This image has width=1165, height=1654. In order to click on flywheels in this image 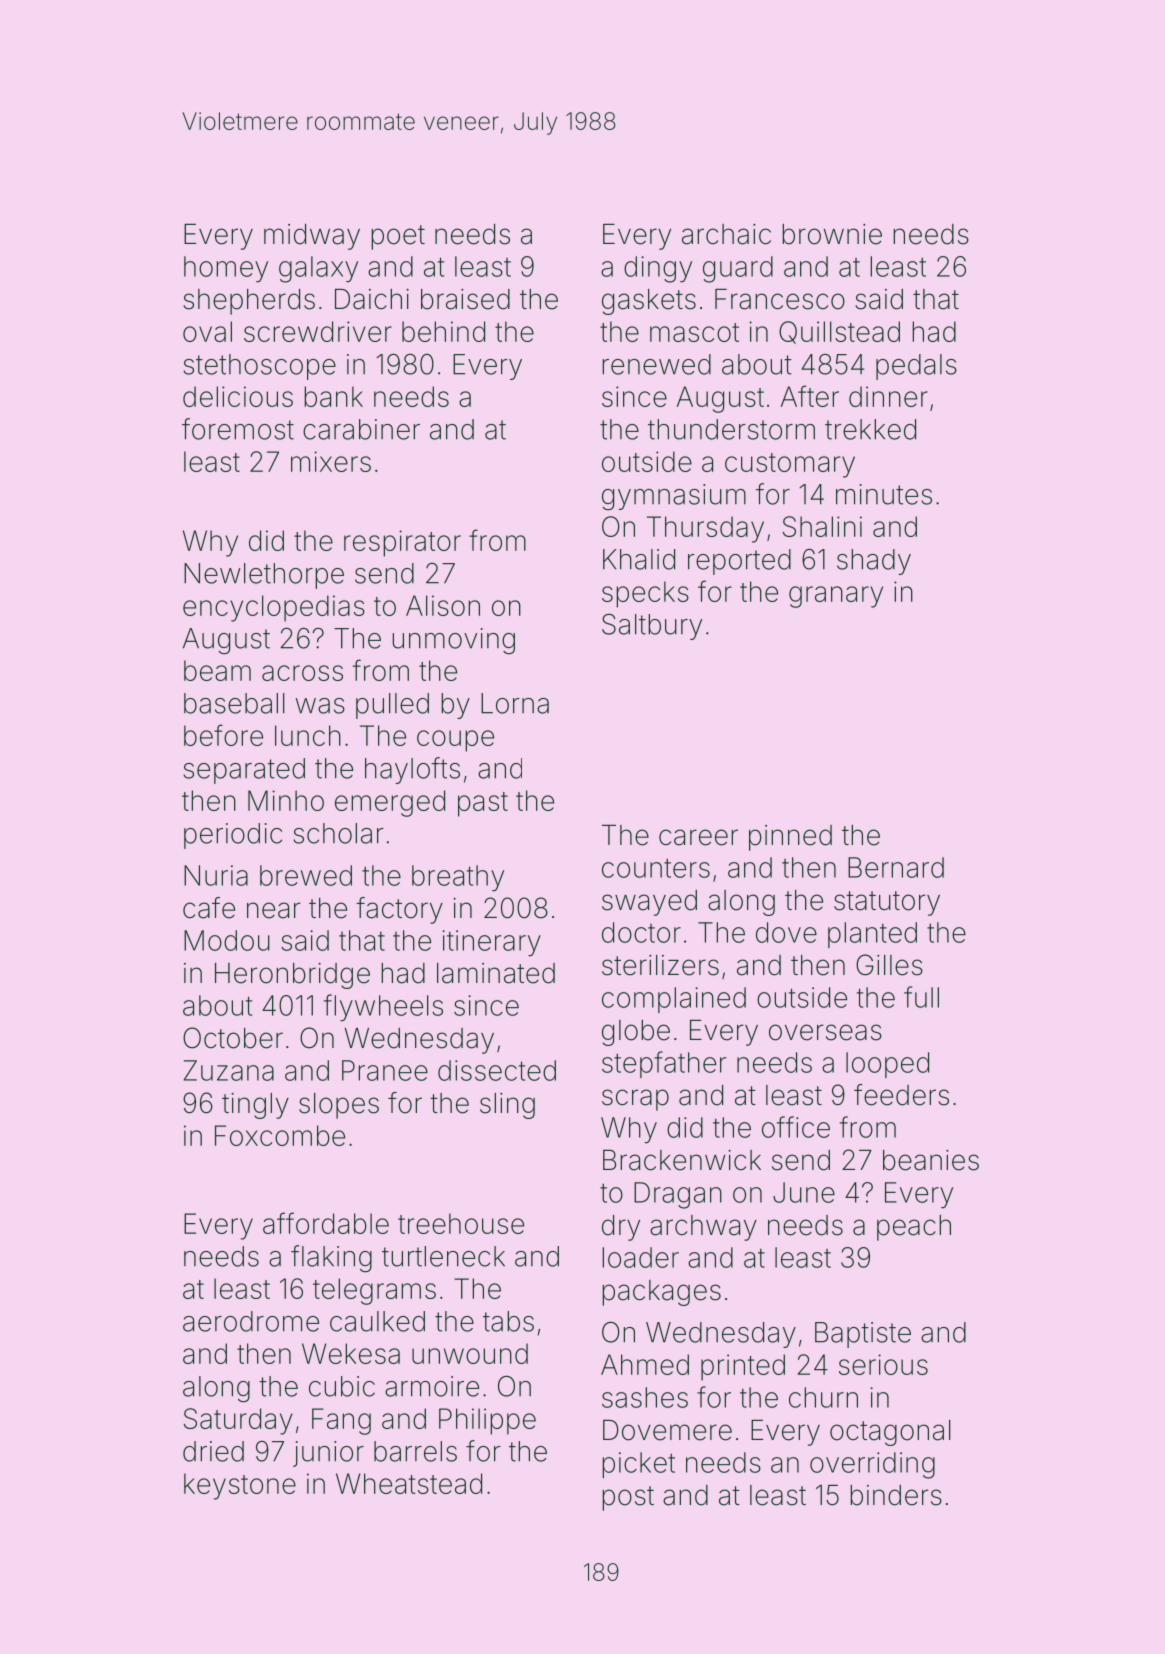, I will do `click(383, 1007)`.
